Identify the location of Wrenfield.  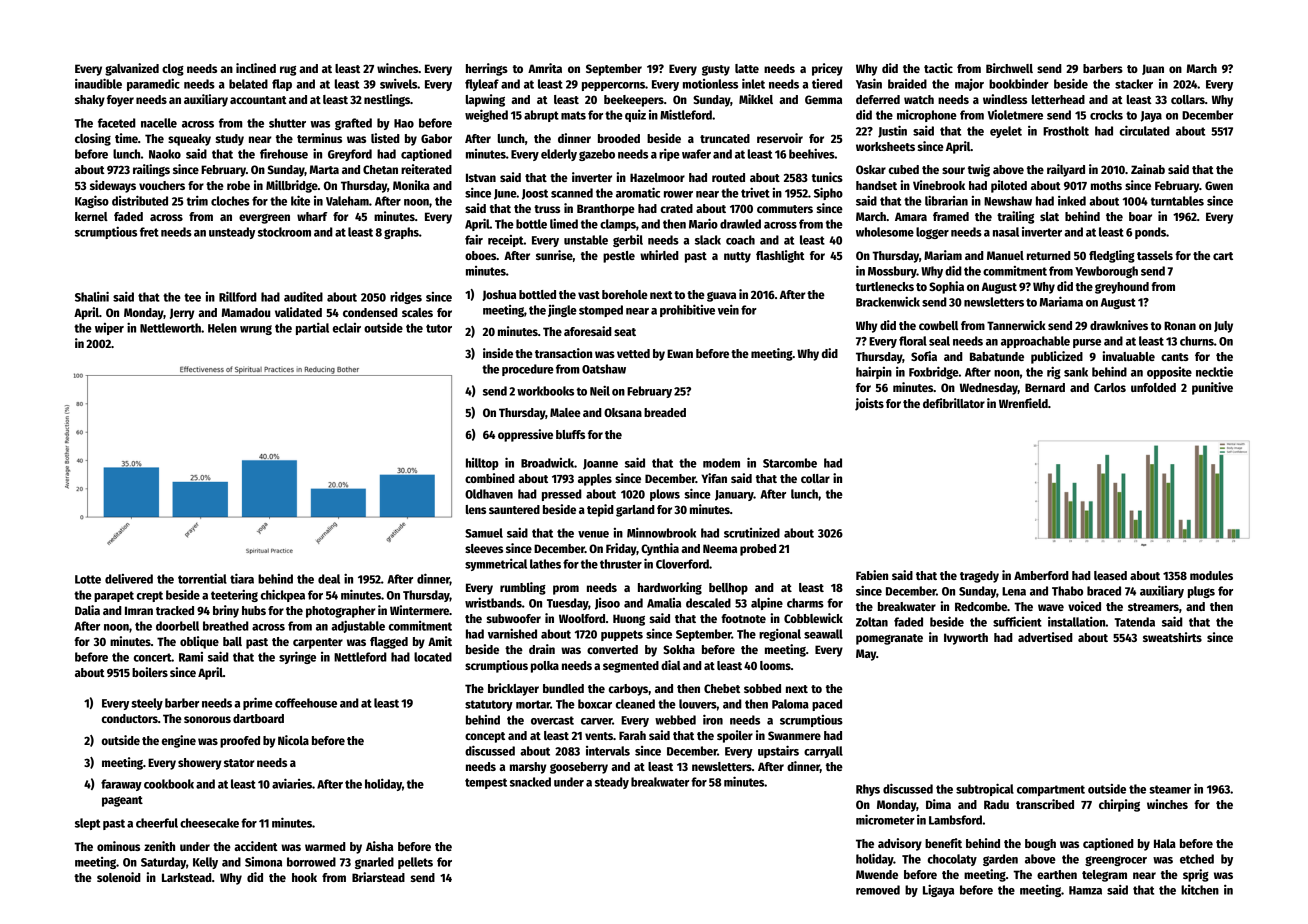
(1023, 403).
